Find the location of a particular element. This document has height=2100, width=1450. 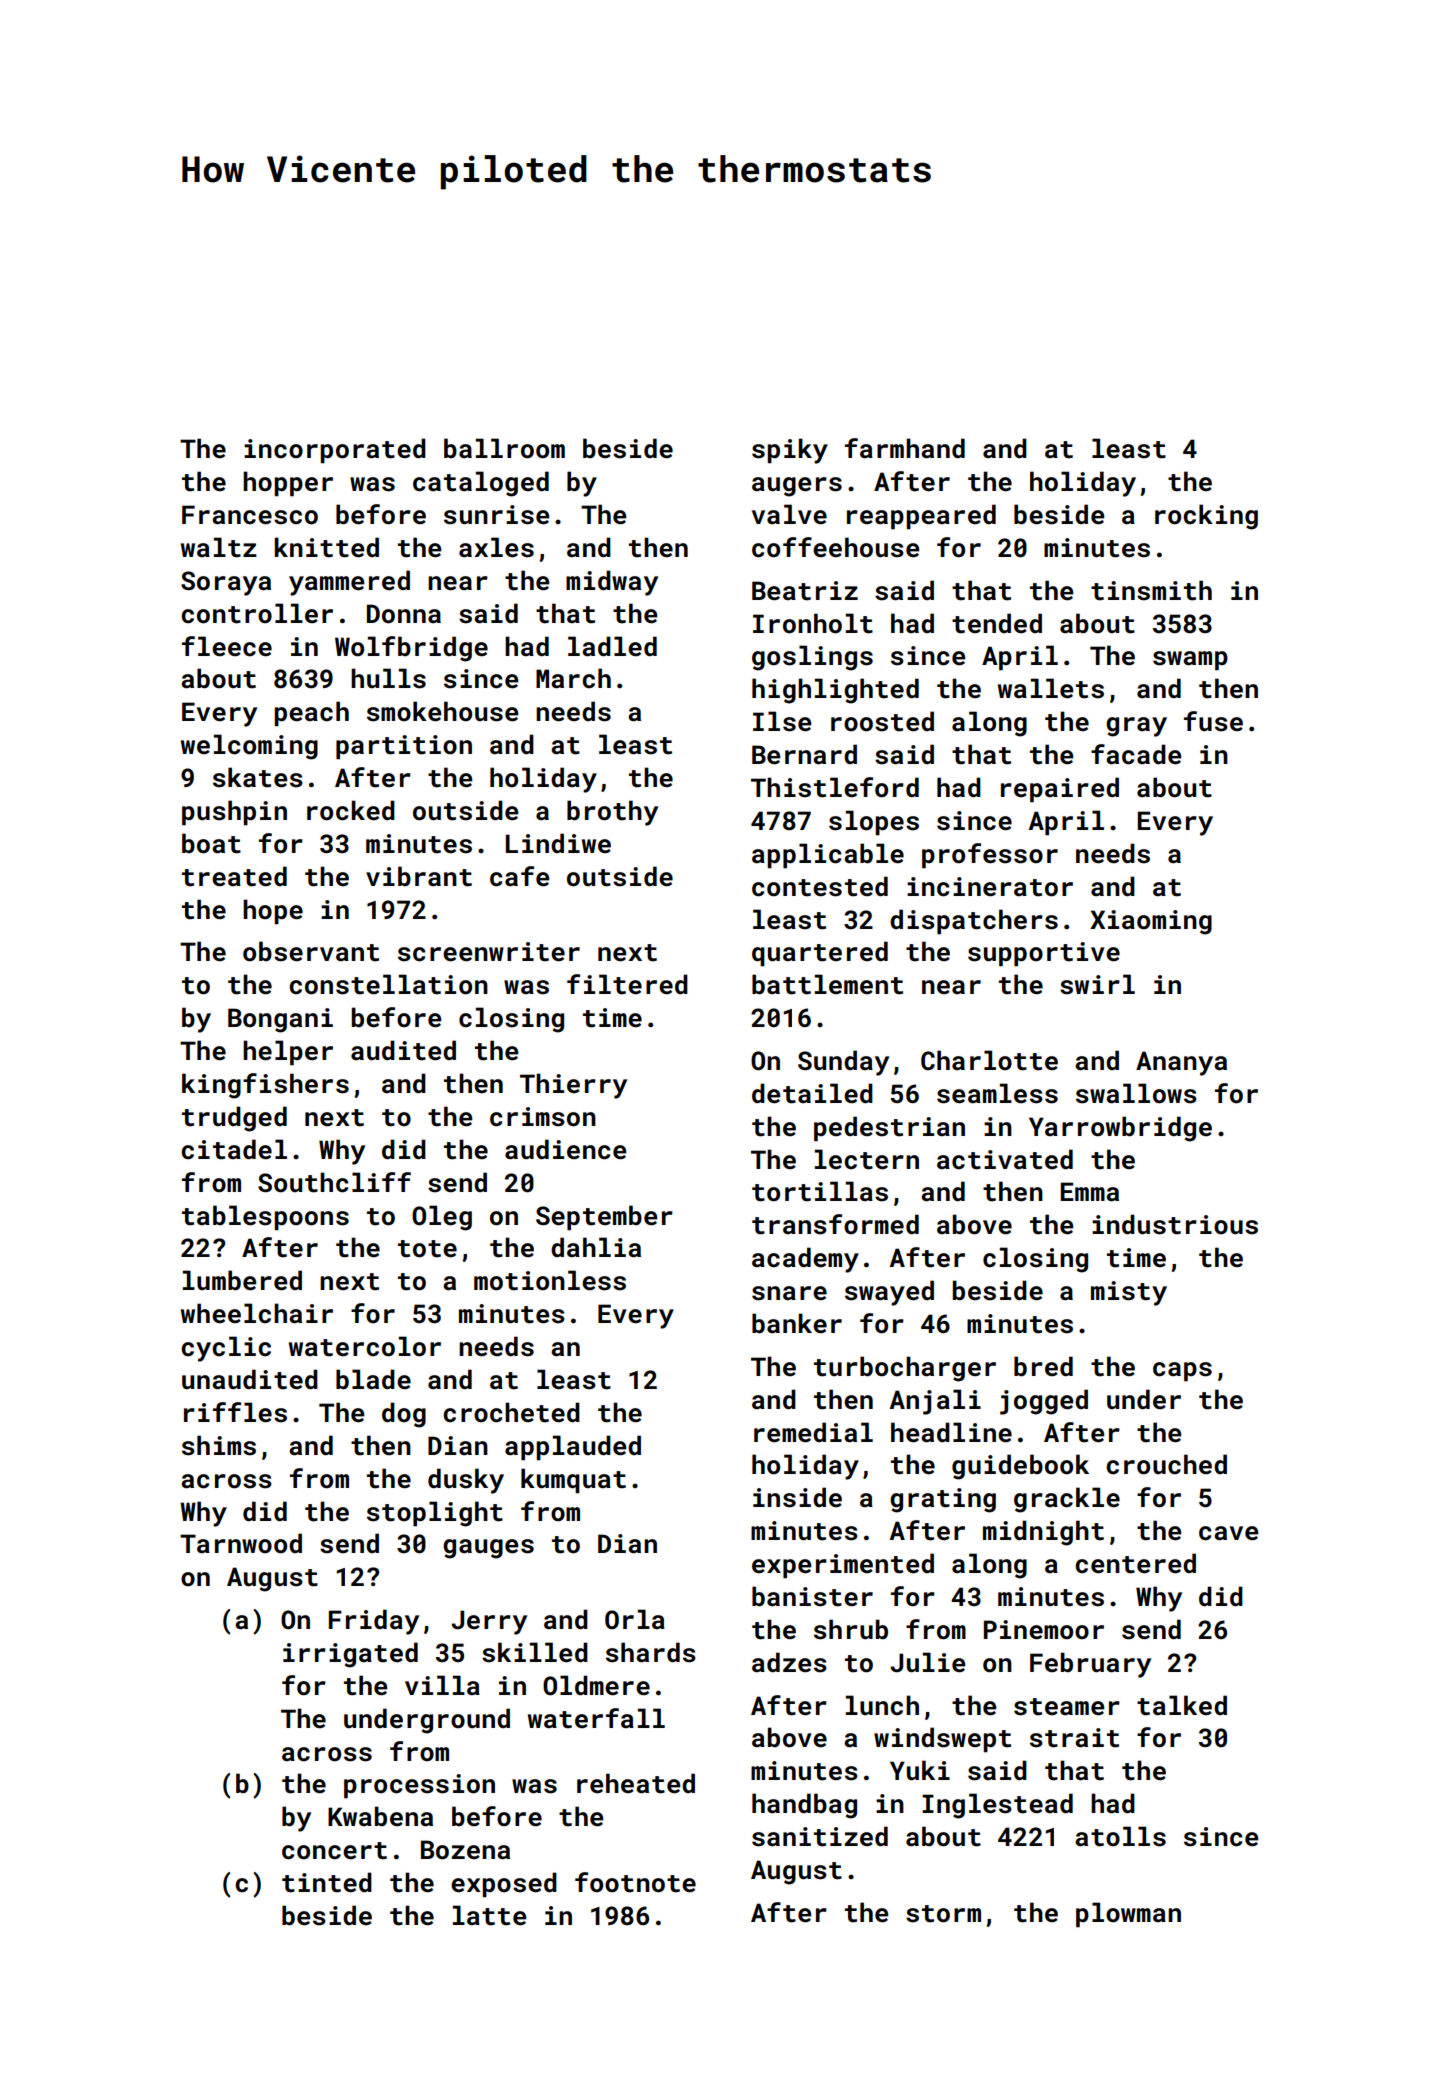

trudged is located at coordinates (234, 1119).
